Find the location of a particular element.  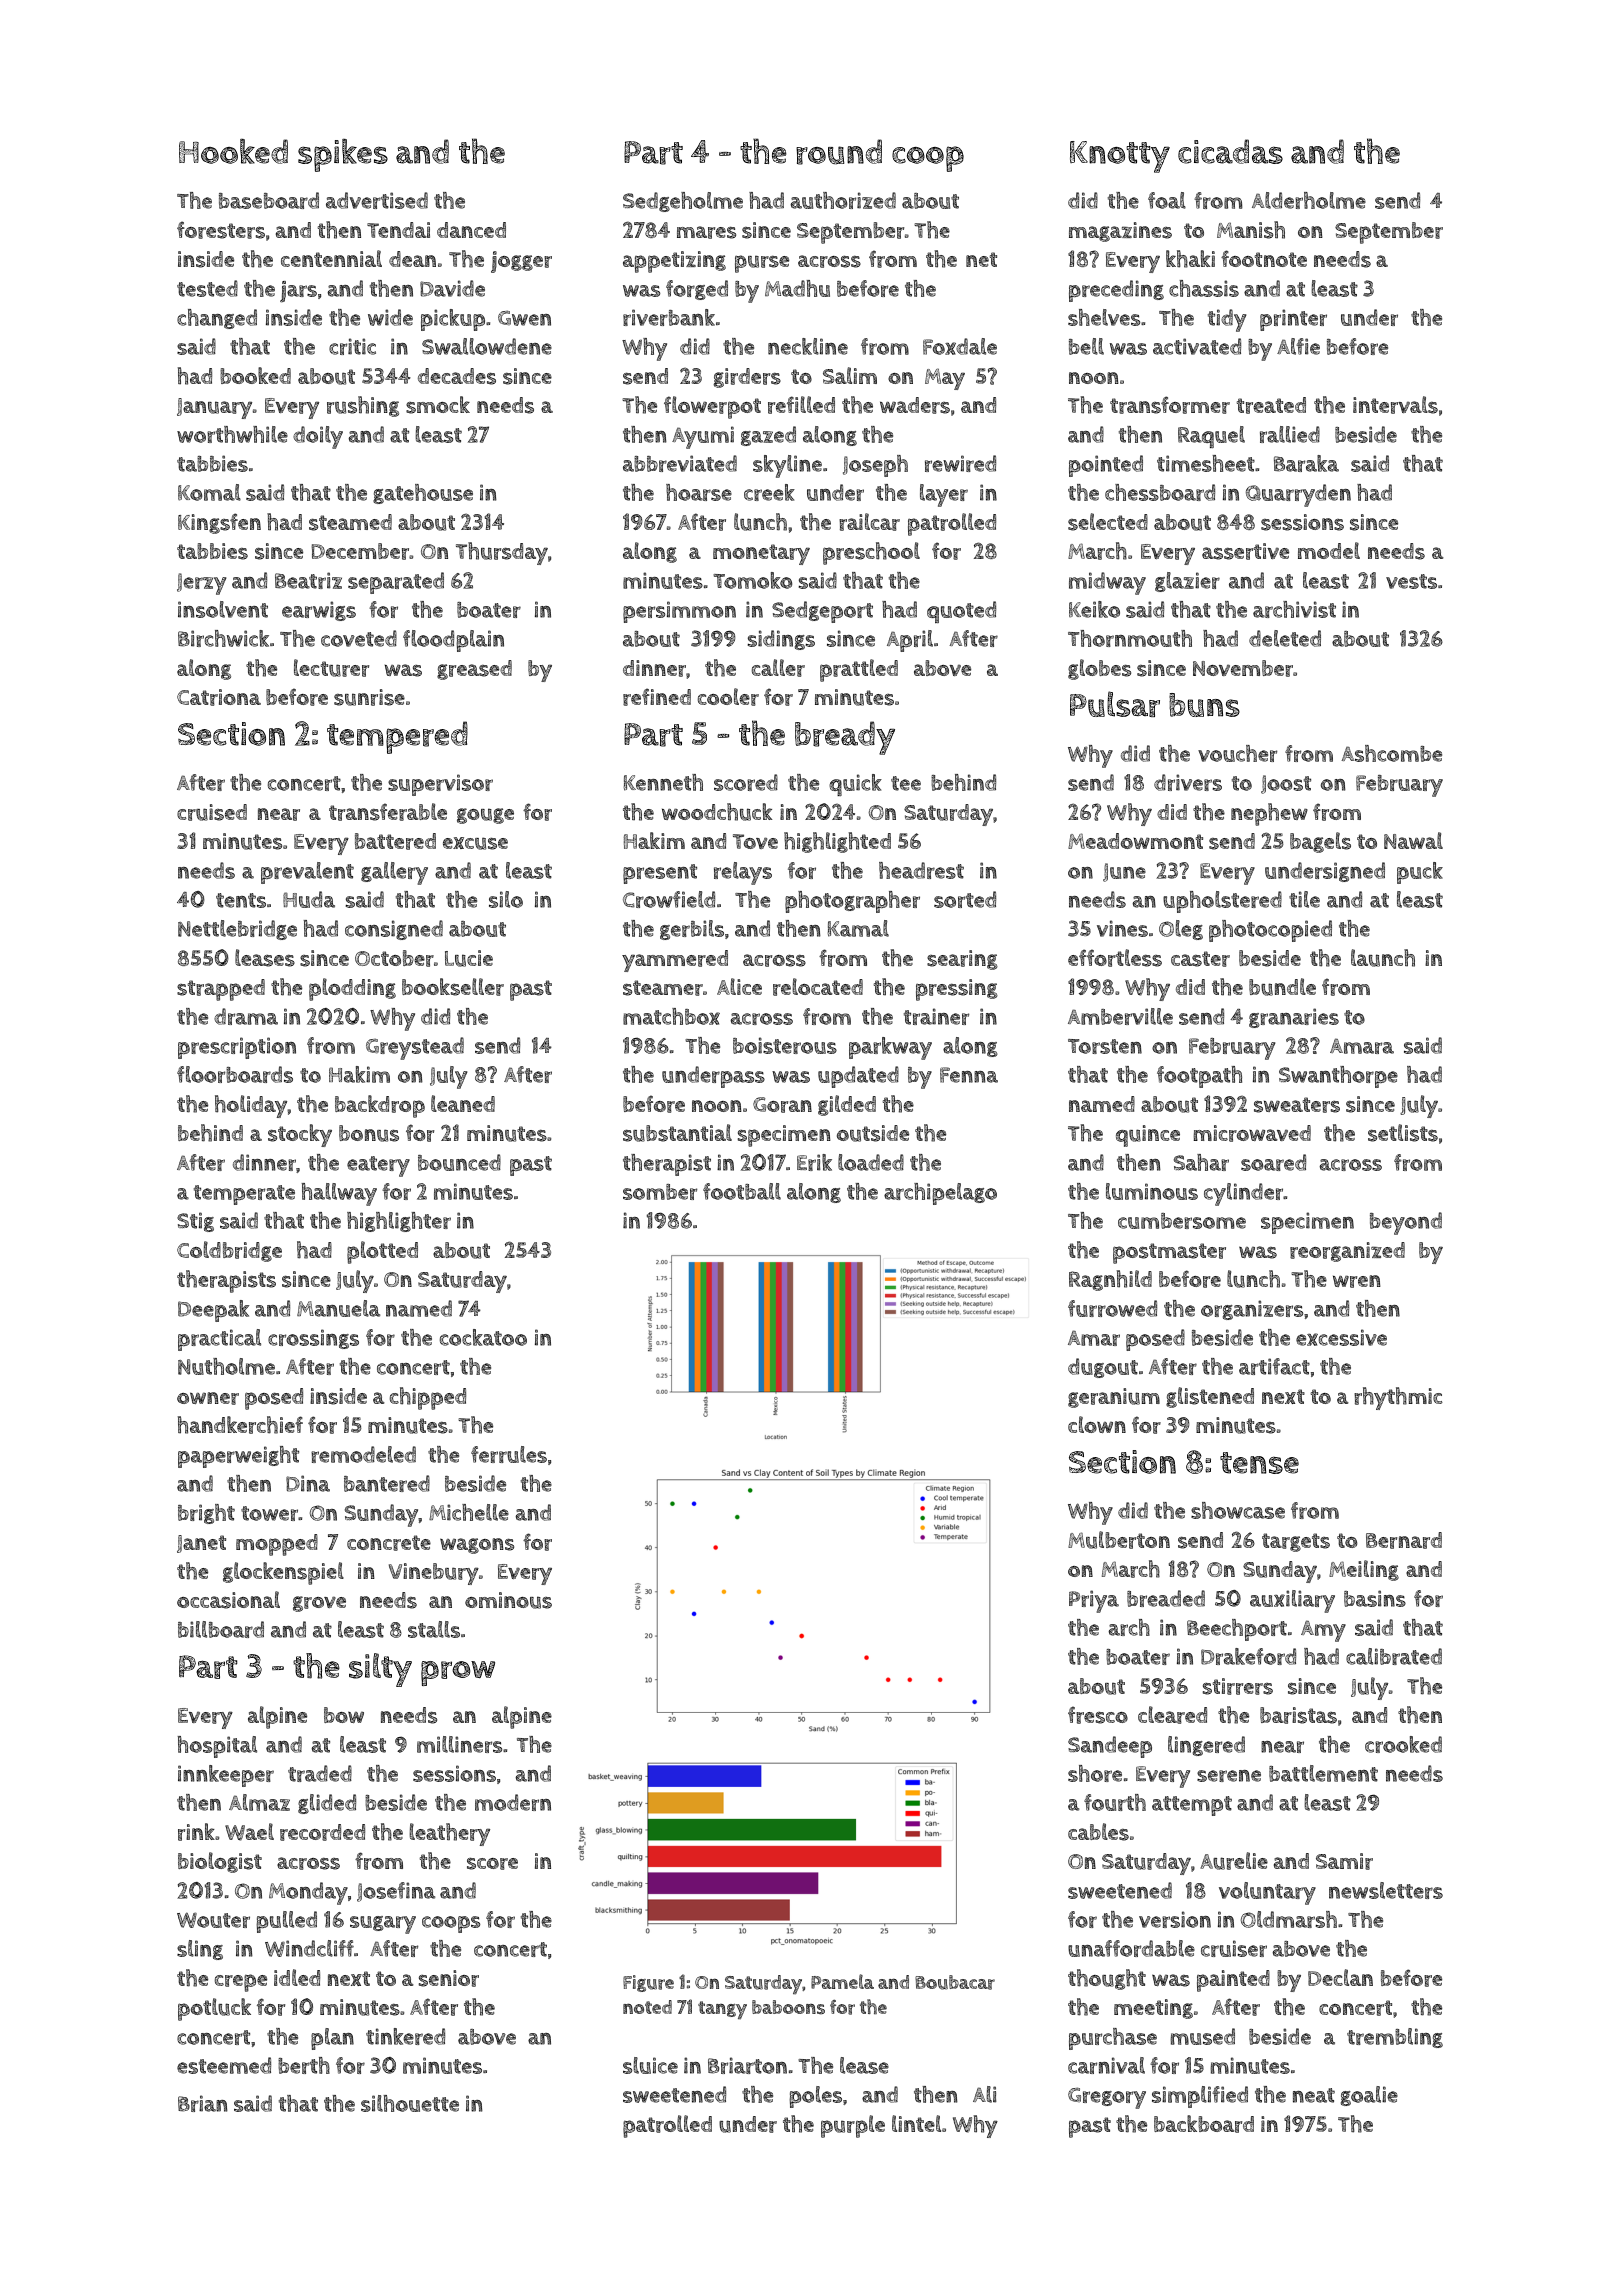

lintel is located at coordinates (916, 2123).
